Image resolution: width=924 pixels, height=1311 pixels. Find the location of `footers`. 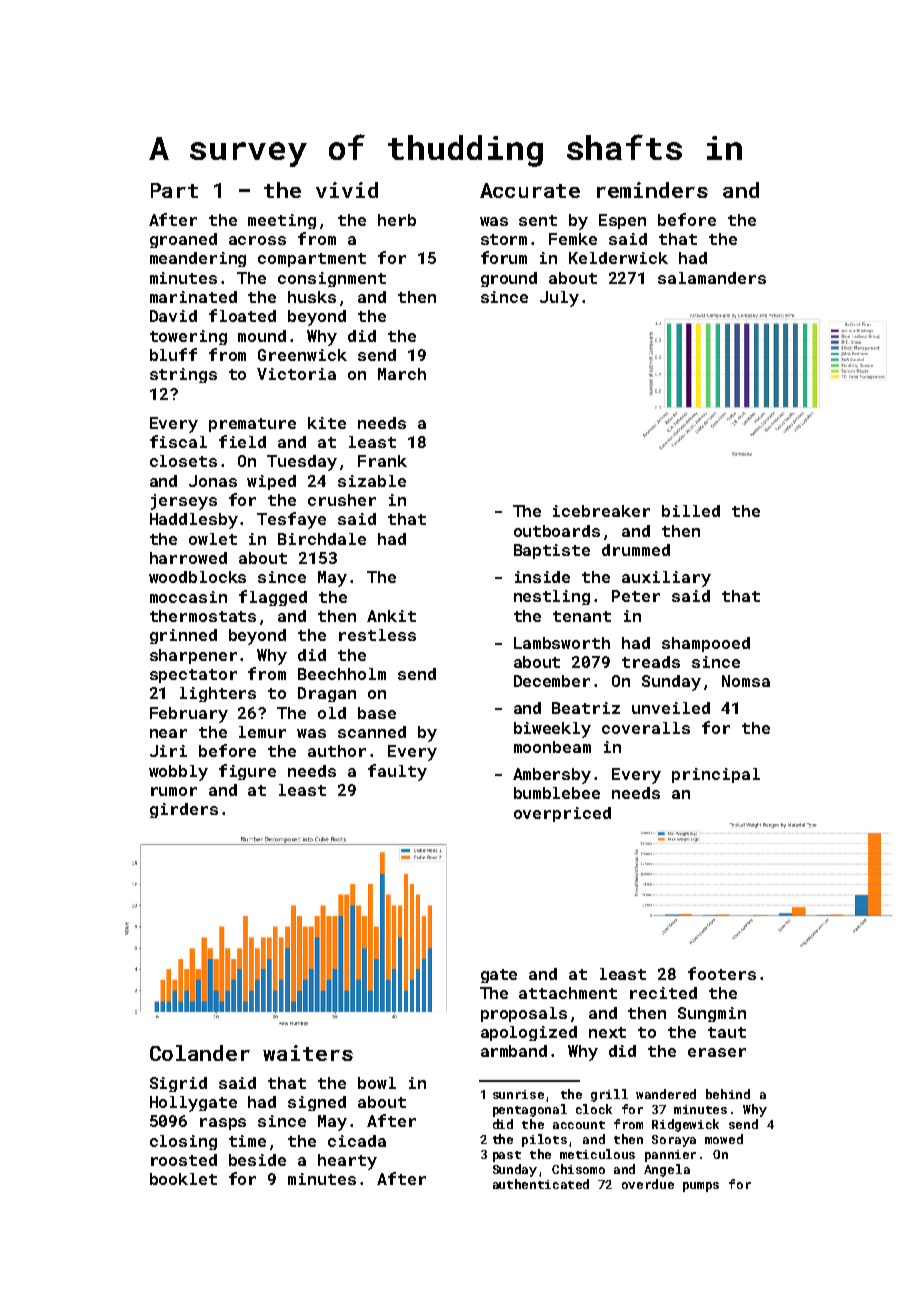

footers is located at coordinates (722, 973).
